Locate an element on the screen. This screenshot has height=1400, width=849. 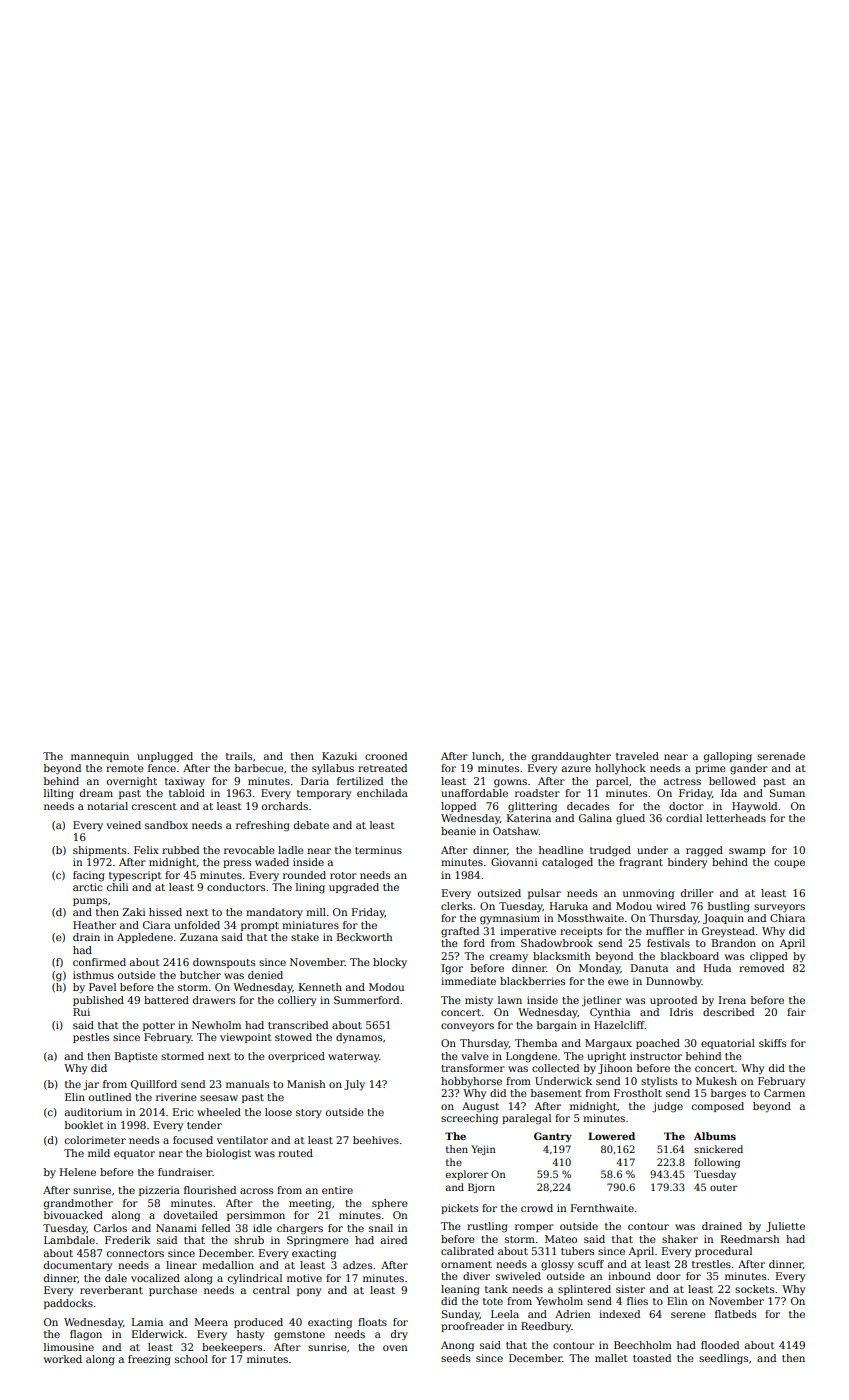
manuals is located at coordinates (247, 1084).
